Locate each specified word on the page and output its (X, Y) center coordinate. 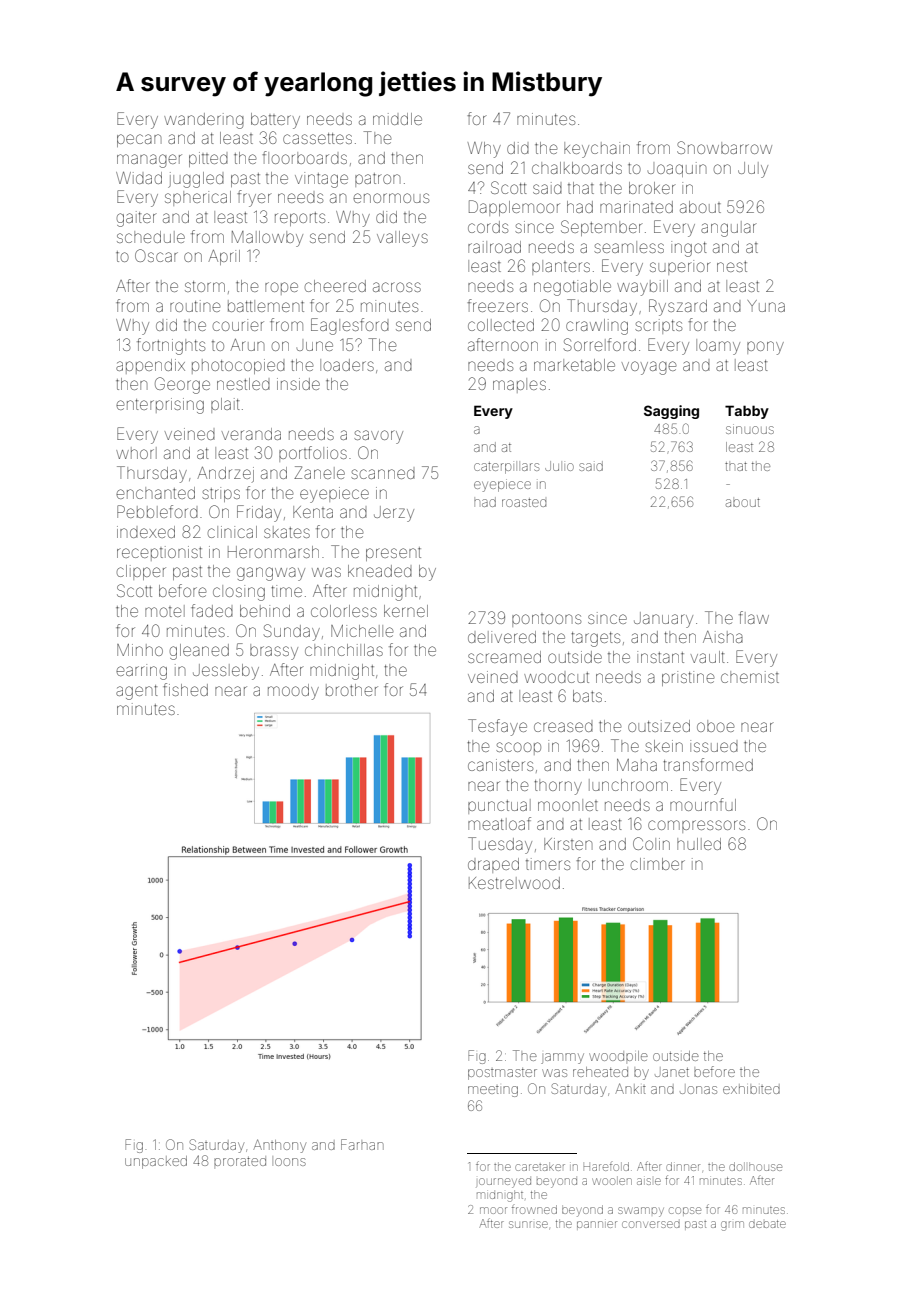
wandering (204, 121)
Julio (559, 466)
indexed (146, 532)
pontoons (546, 620)
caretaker (540, 1167)
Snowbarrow (724, 147)
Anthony (279, 1146)
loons (290, 1162)
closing (239, 593)
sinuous (750, 429)
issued (714, 746)
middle (397, 119)
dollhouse (755, 1166)
